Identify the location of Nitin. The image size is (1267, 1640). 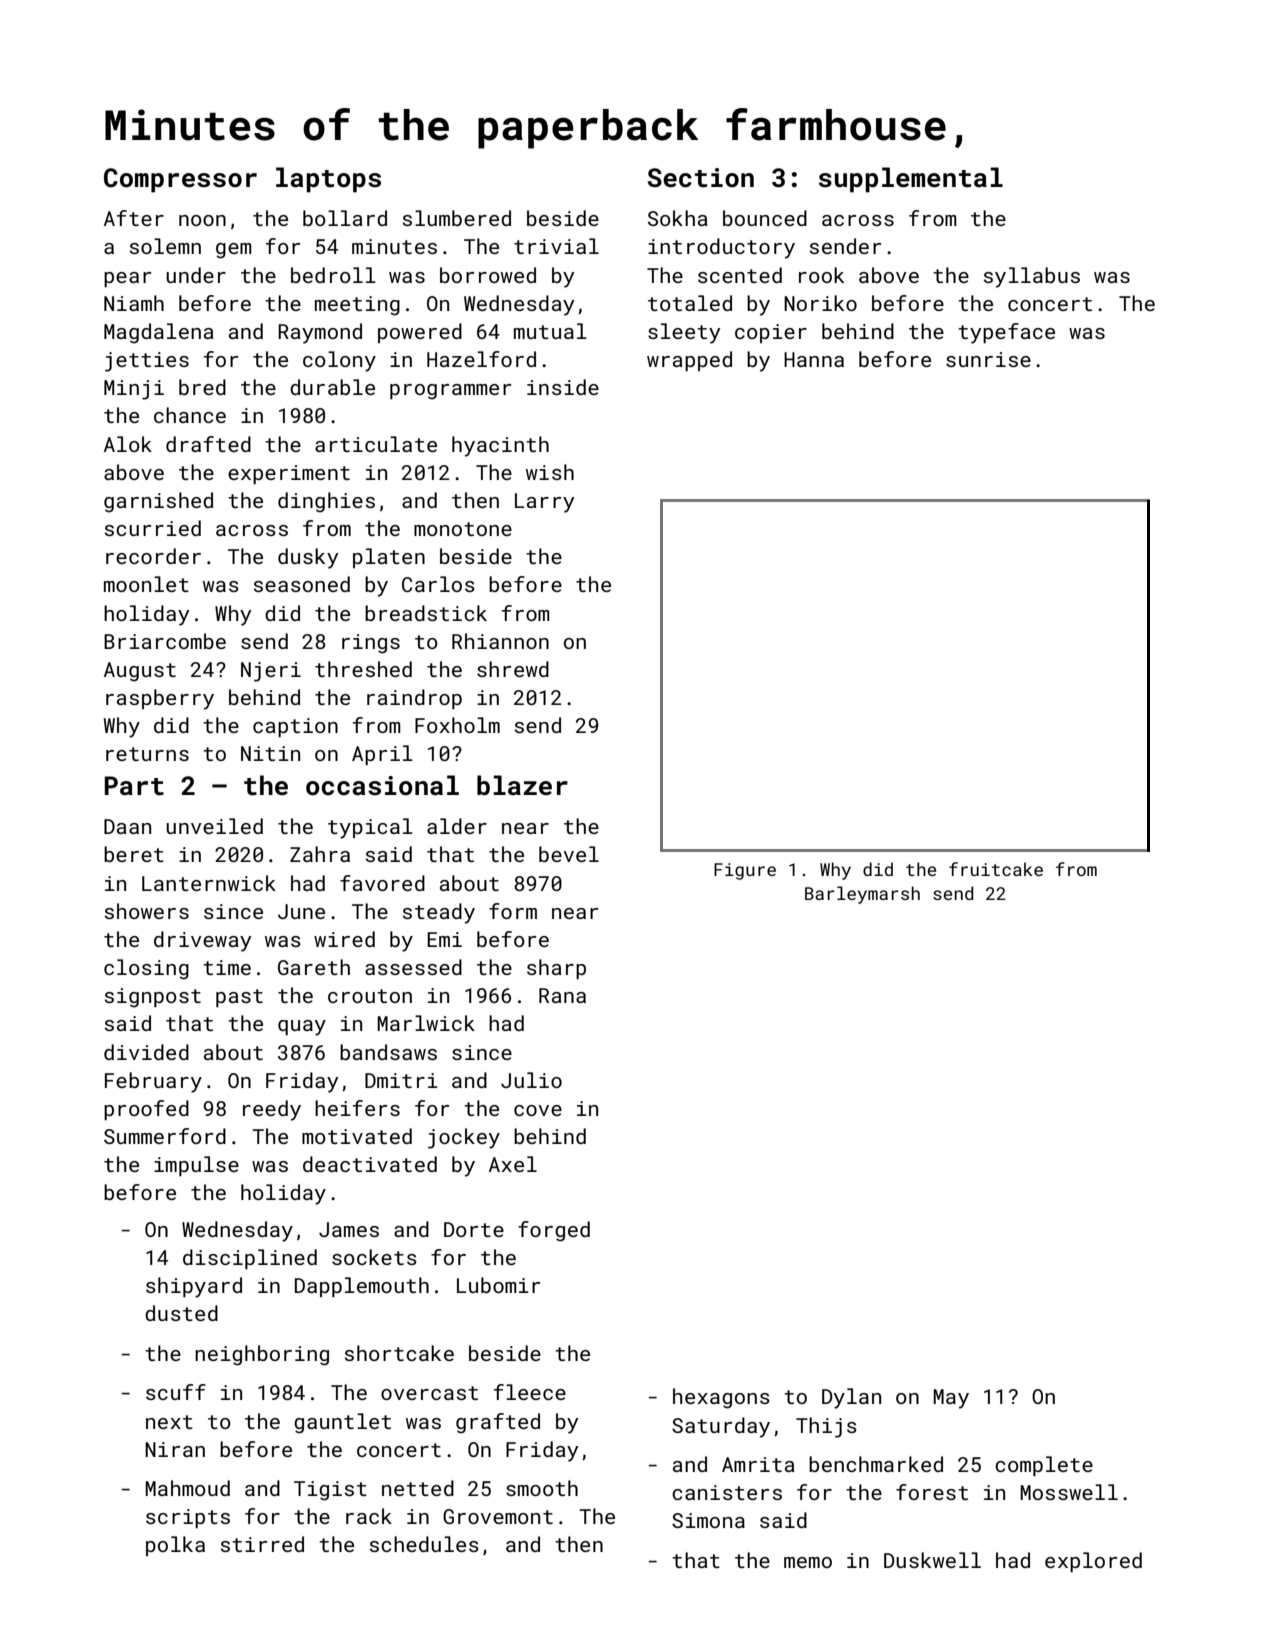
(270, 753).
